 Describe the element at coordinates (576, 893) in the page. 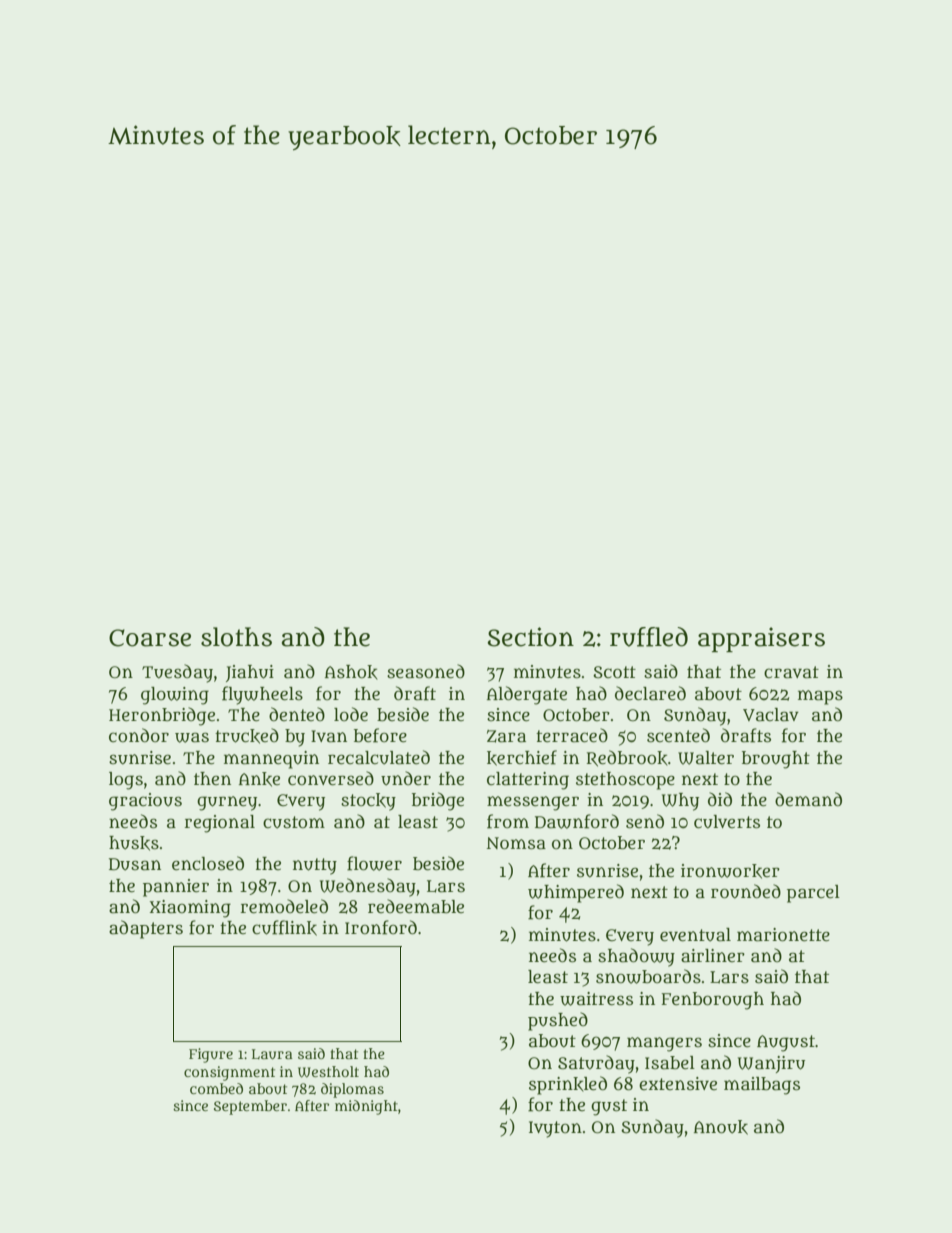

I see `whimpered` at that location.
